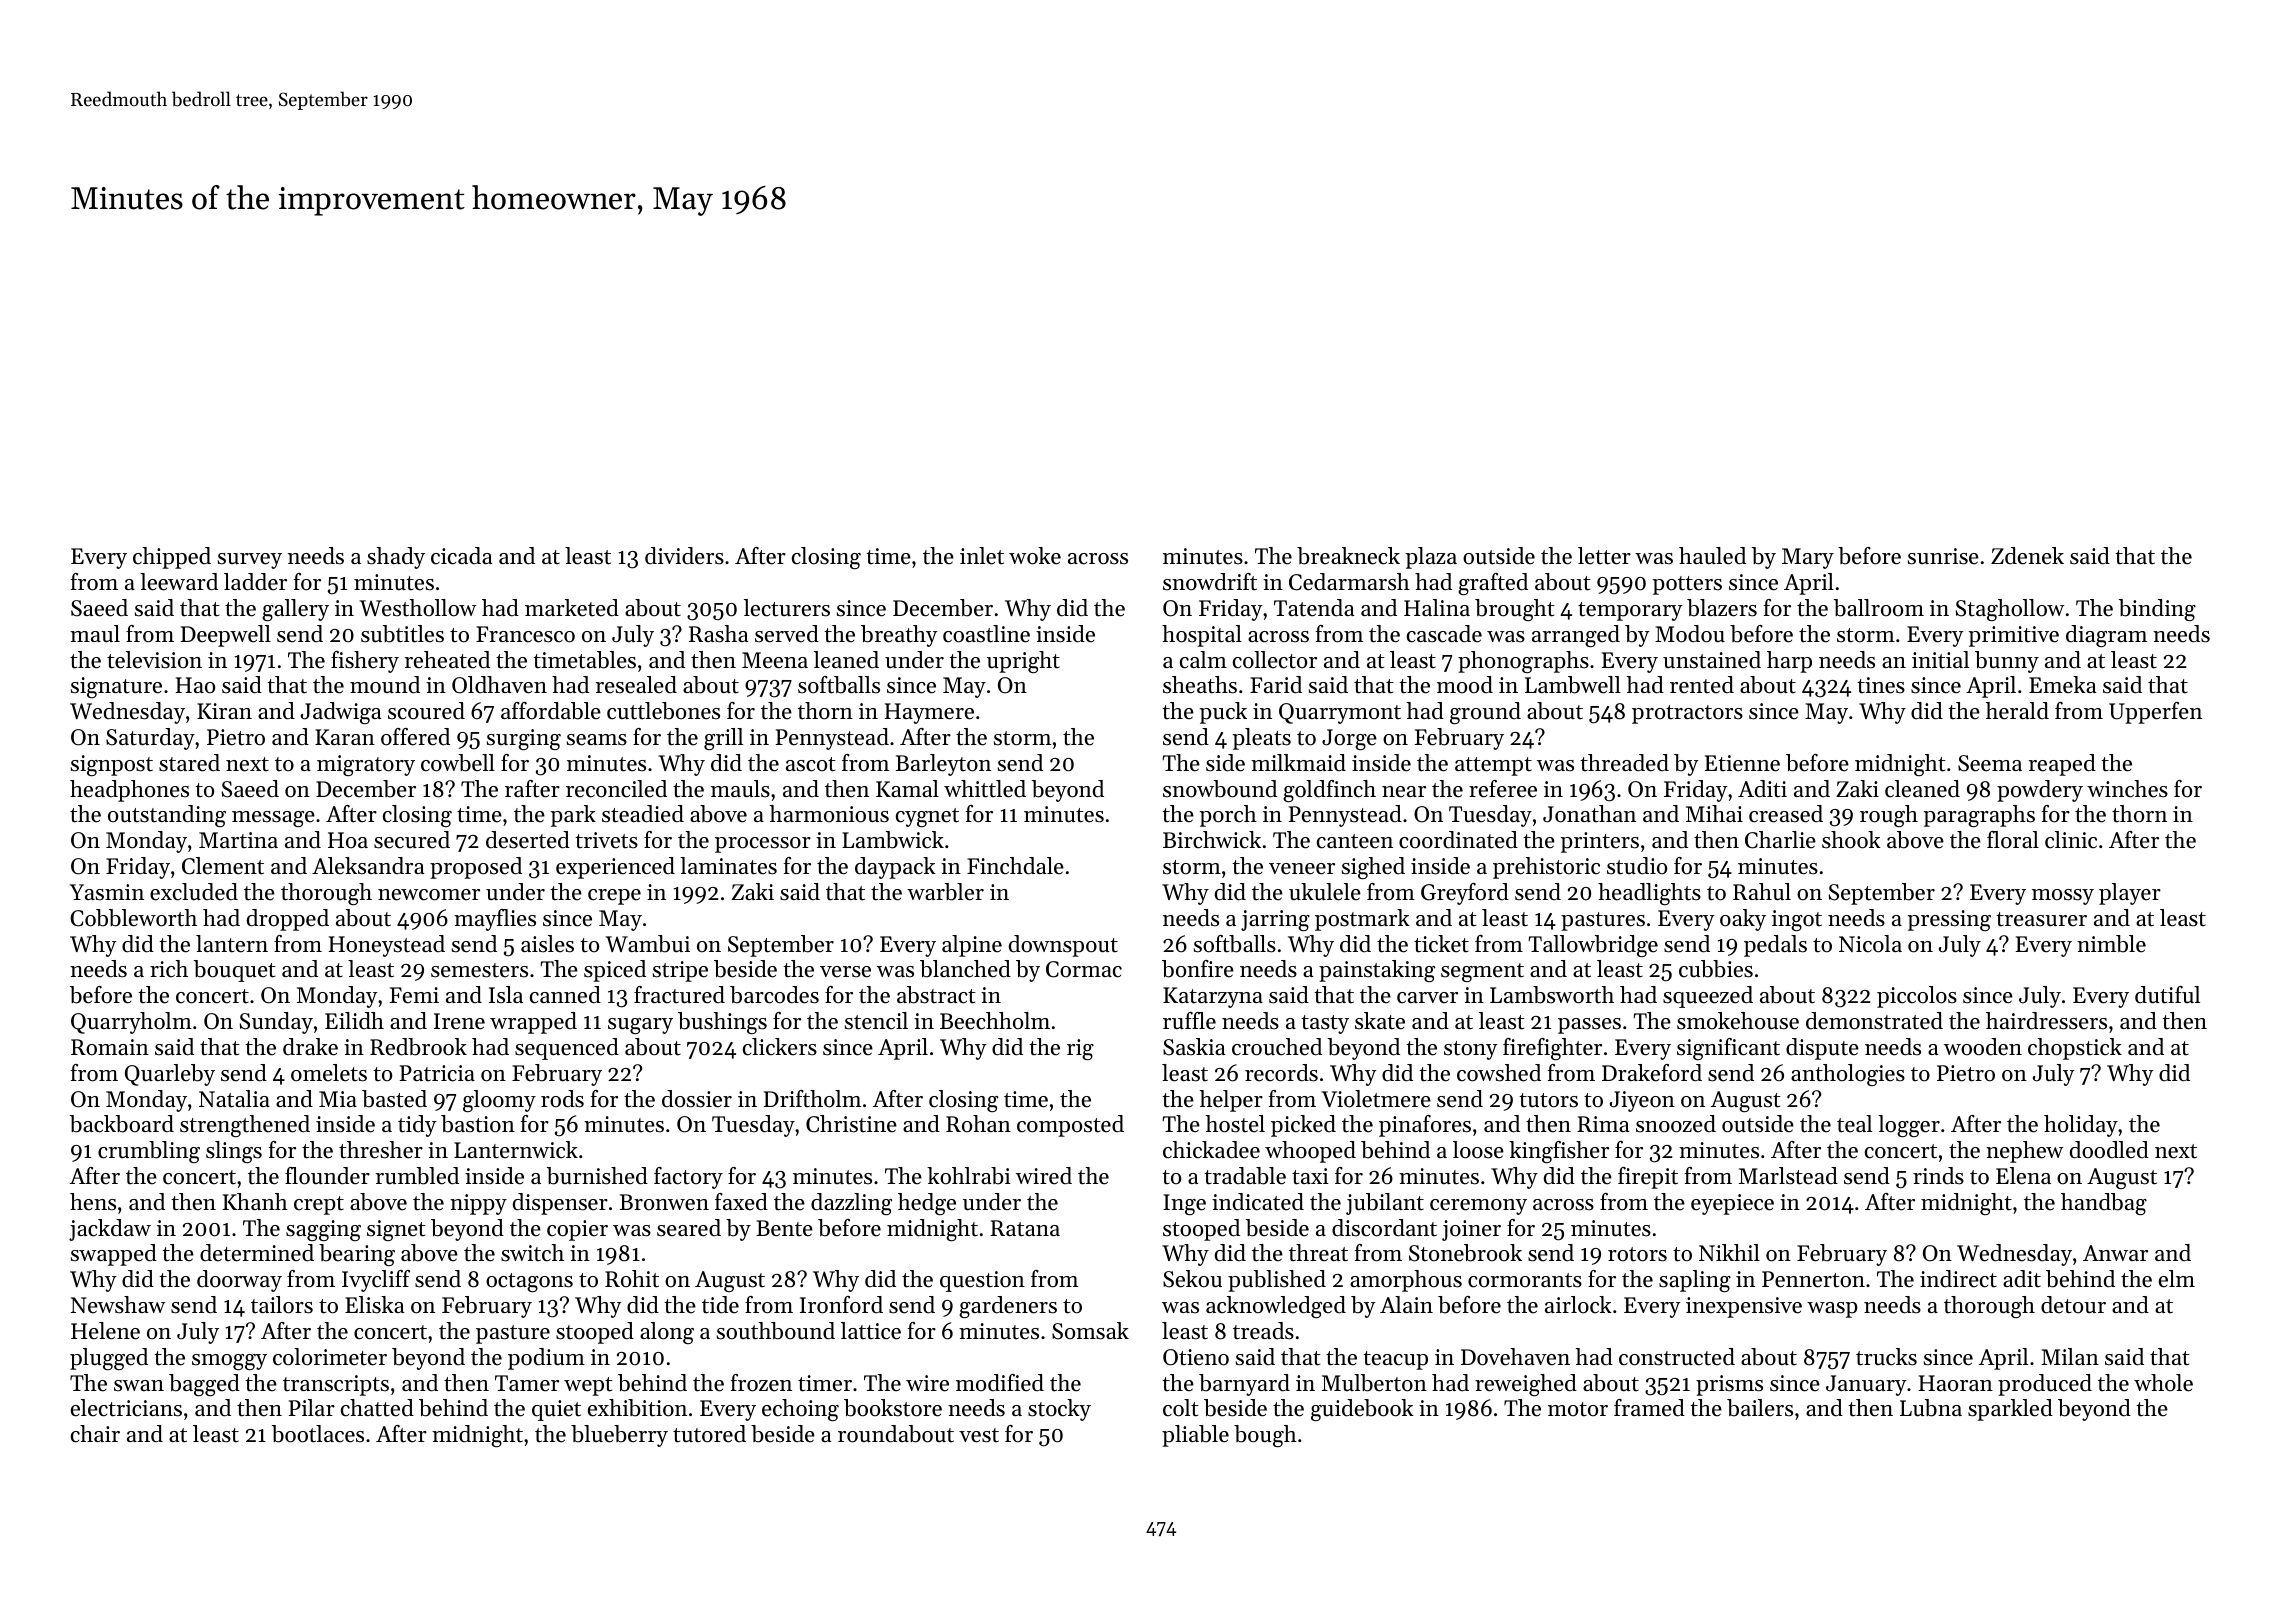  What do you see at coordinates (1909, 1126) in the image?
I see `logger` at bounding box center [1909, 1126].
